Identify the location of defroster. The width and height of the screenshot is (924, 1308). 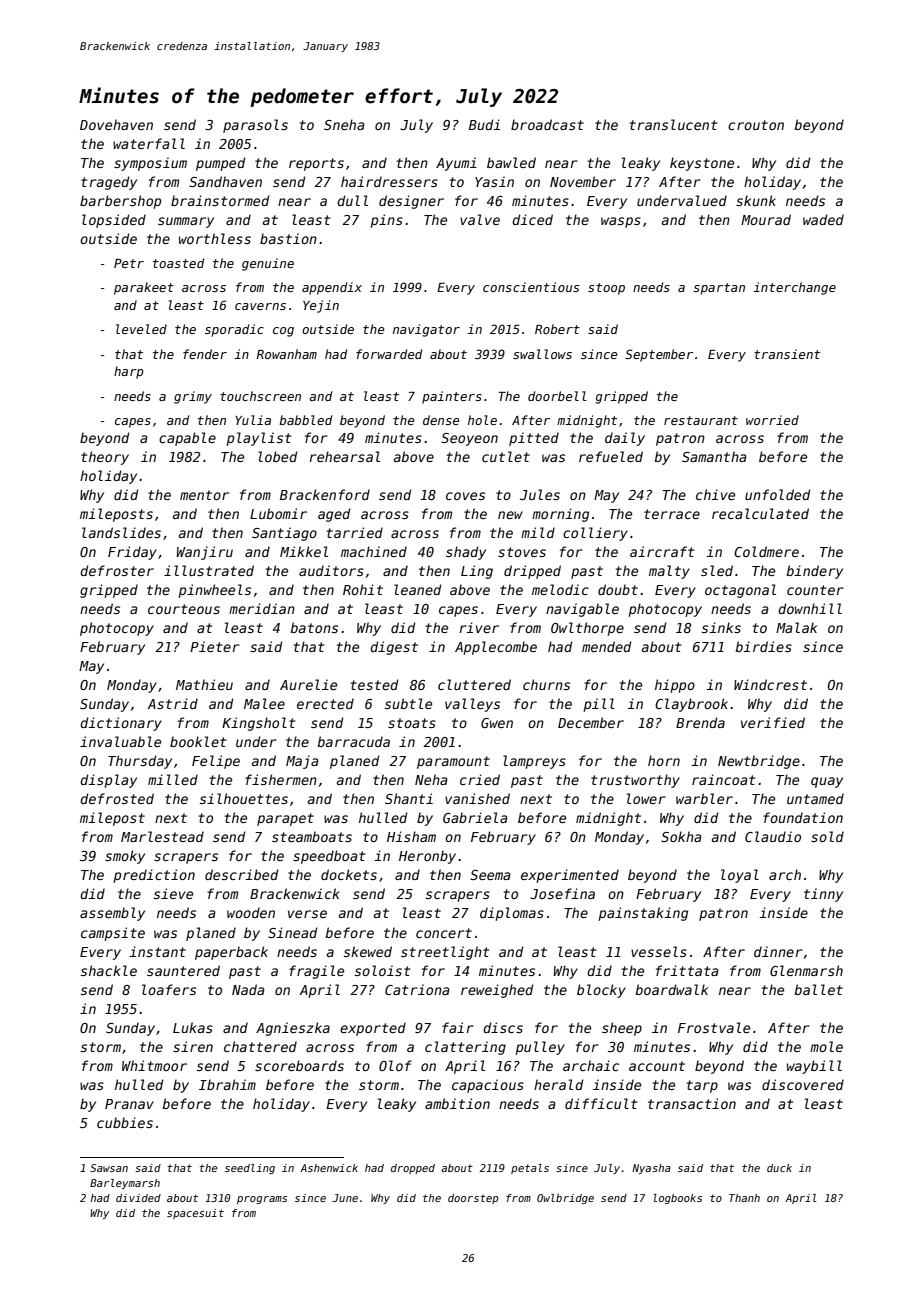
(117, 570).
